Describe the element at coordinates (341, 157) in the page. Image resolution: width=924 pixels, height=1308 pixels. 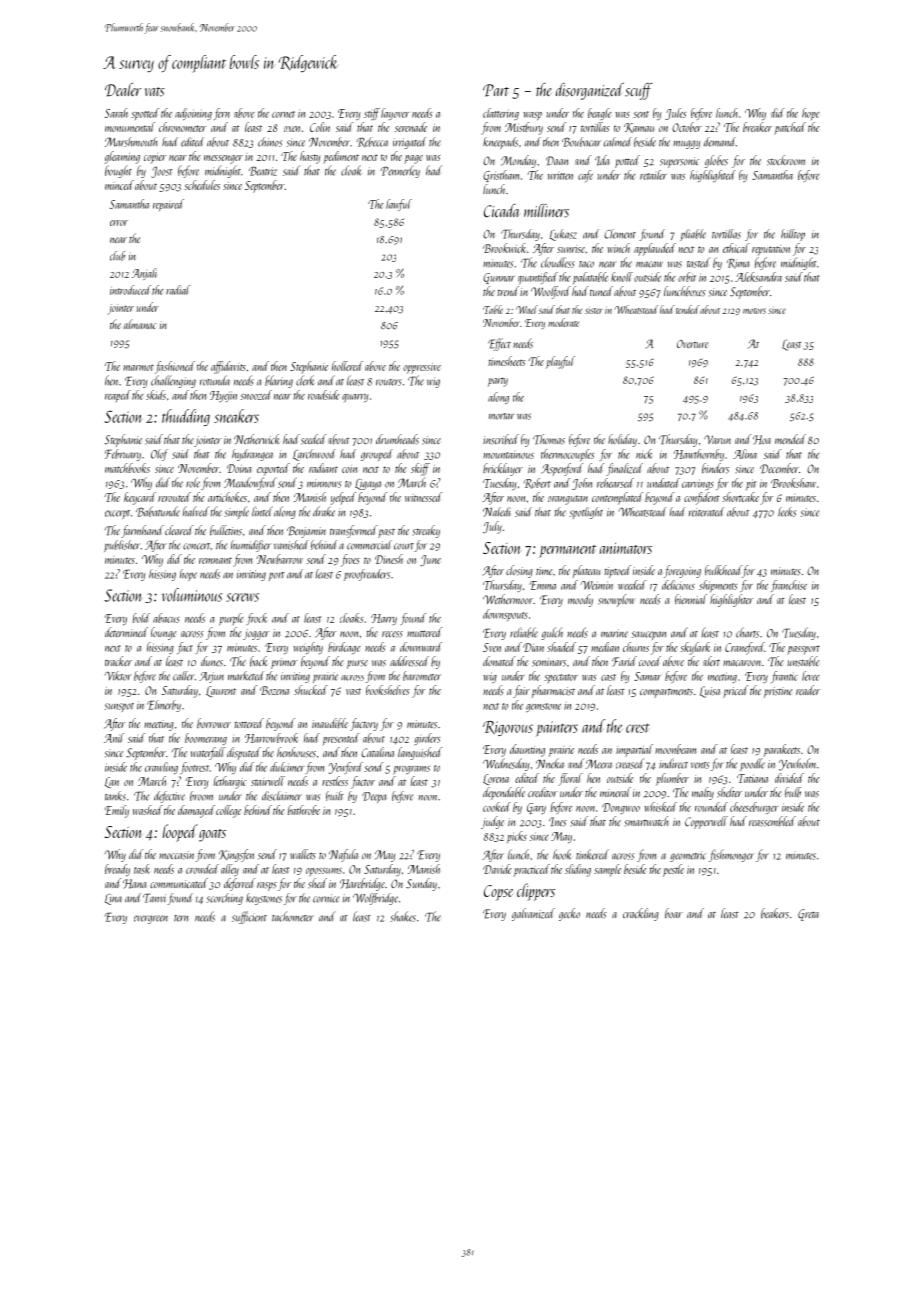
I see `pediment` at that location.
